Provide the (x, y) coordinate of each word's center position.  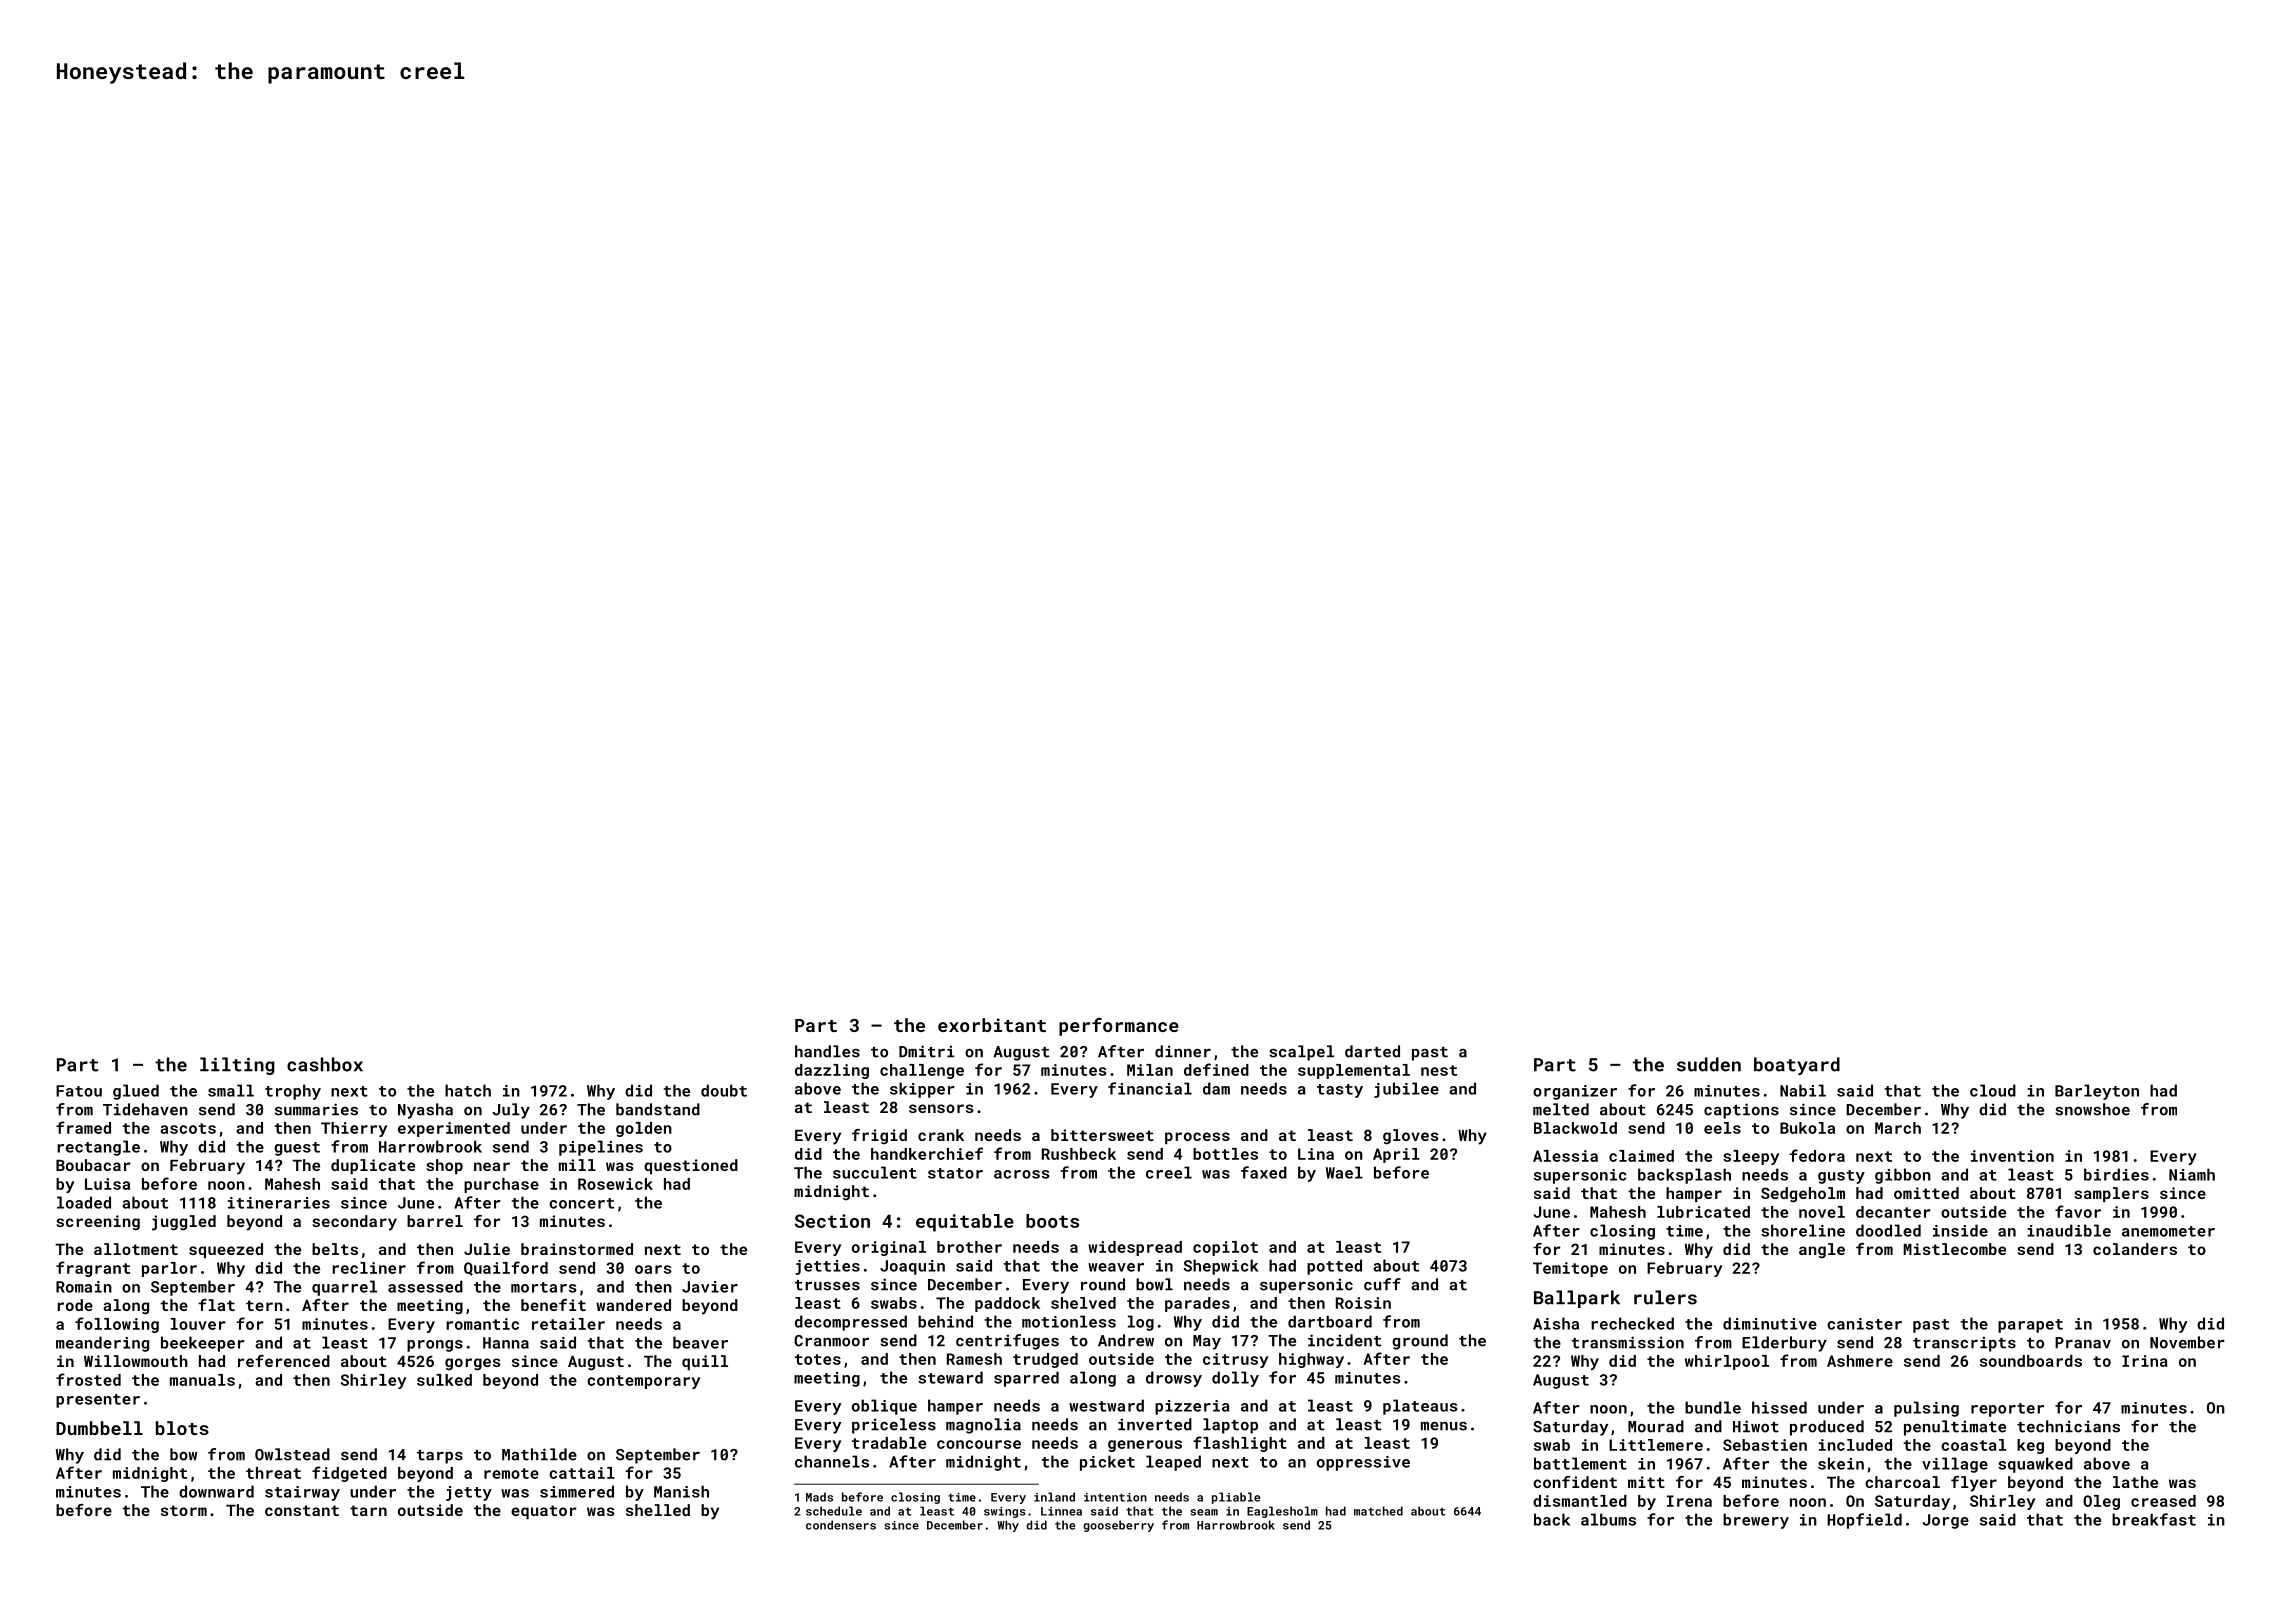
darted (1372, 1051)
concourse (979, 1444)
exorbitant (992, 1025)
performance (1119, 1027)
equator (544, 1512)
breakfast (2154, 1519)
